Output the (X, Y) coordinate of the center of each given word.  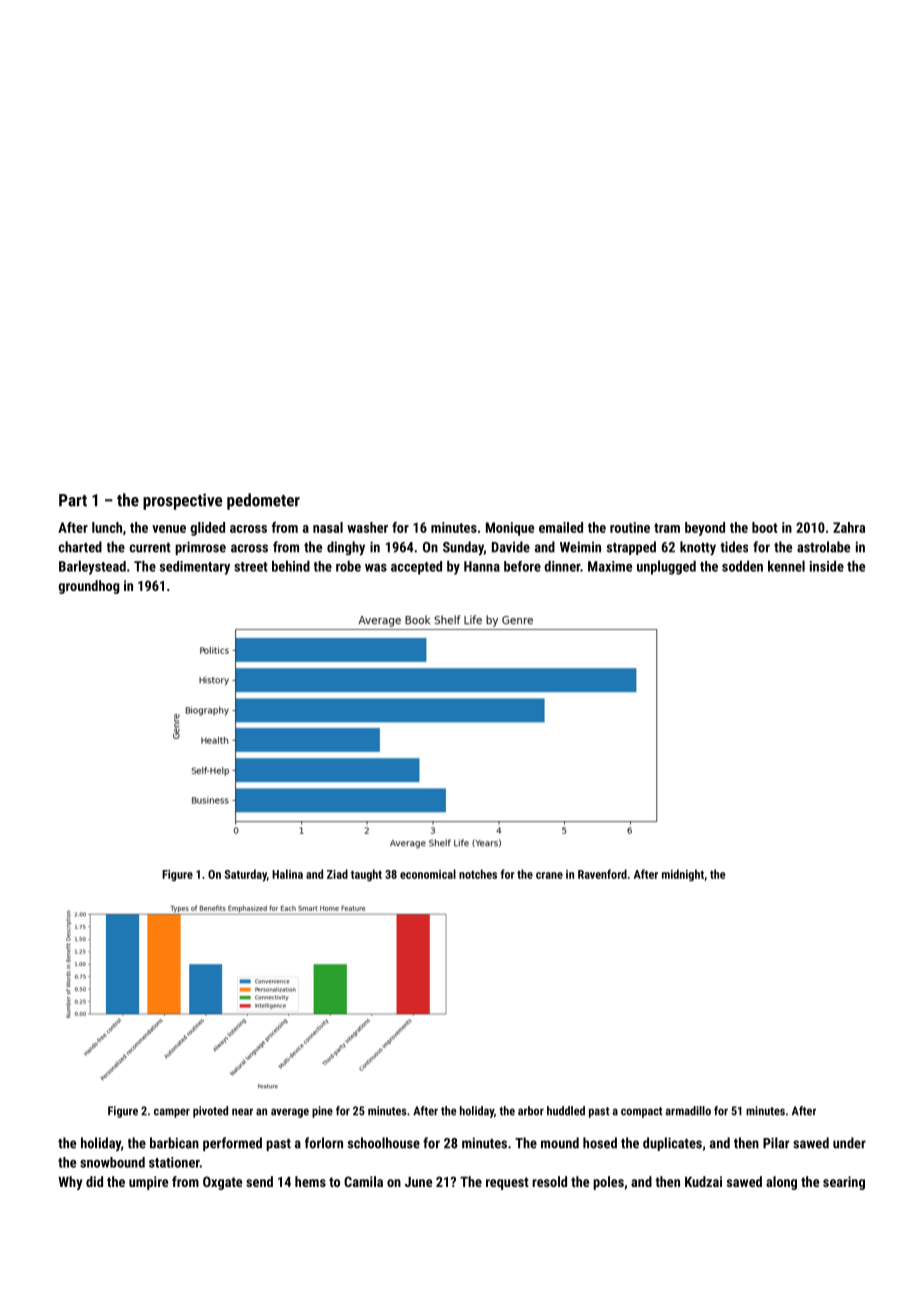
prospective (182, 501)
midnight (683, 875)
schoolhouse (384, 1143)
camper (172, 1113)
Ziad (337, 874)
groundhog (89, 587)
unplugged (666, 567)
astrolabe (823, 547)
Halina (287, 874)
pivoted (210, 1112)
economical (428, 874)
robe (348, 566)
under (849, 1143)
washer (367, 527)
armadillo (688, 1111)
